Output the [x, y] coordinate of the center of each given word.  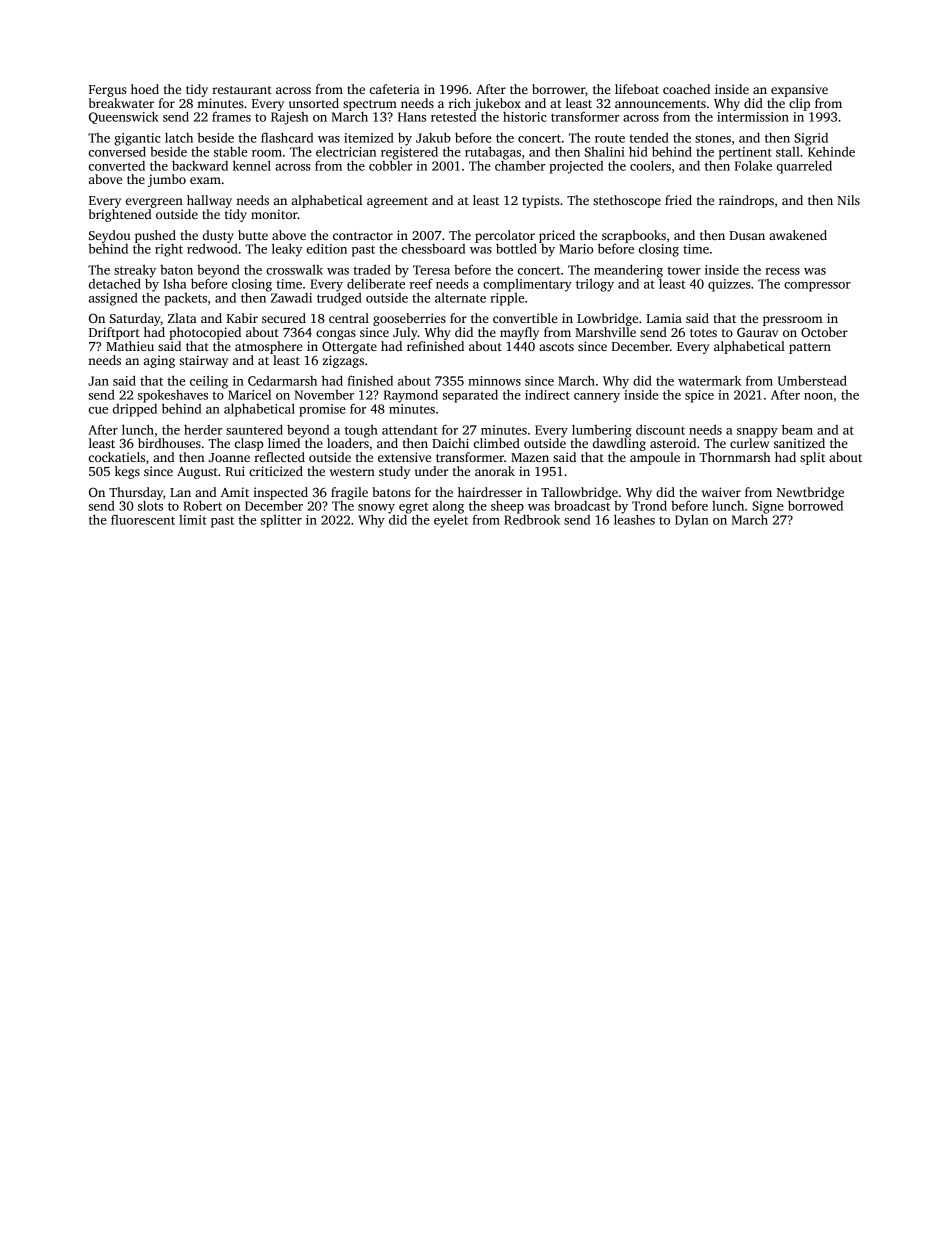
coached [686, 89]
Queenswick [124, 117]
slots [150, 505]
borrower [558, 89]
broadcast [582, 505]
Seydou [110, 236]
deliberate [376, 283]
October [824, 332]
